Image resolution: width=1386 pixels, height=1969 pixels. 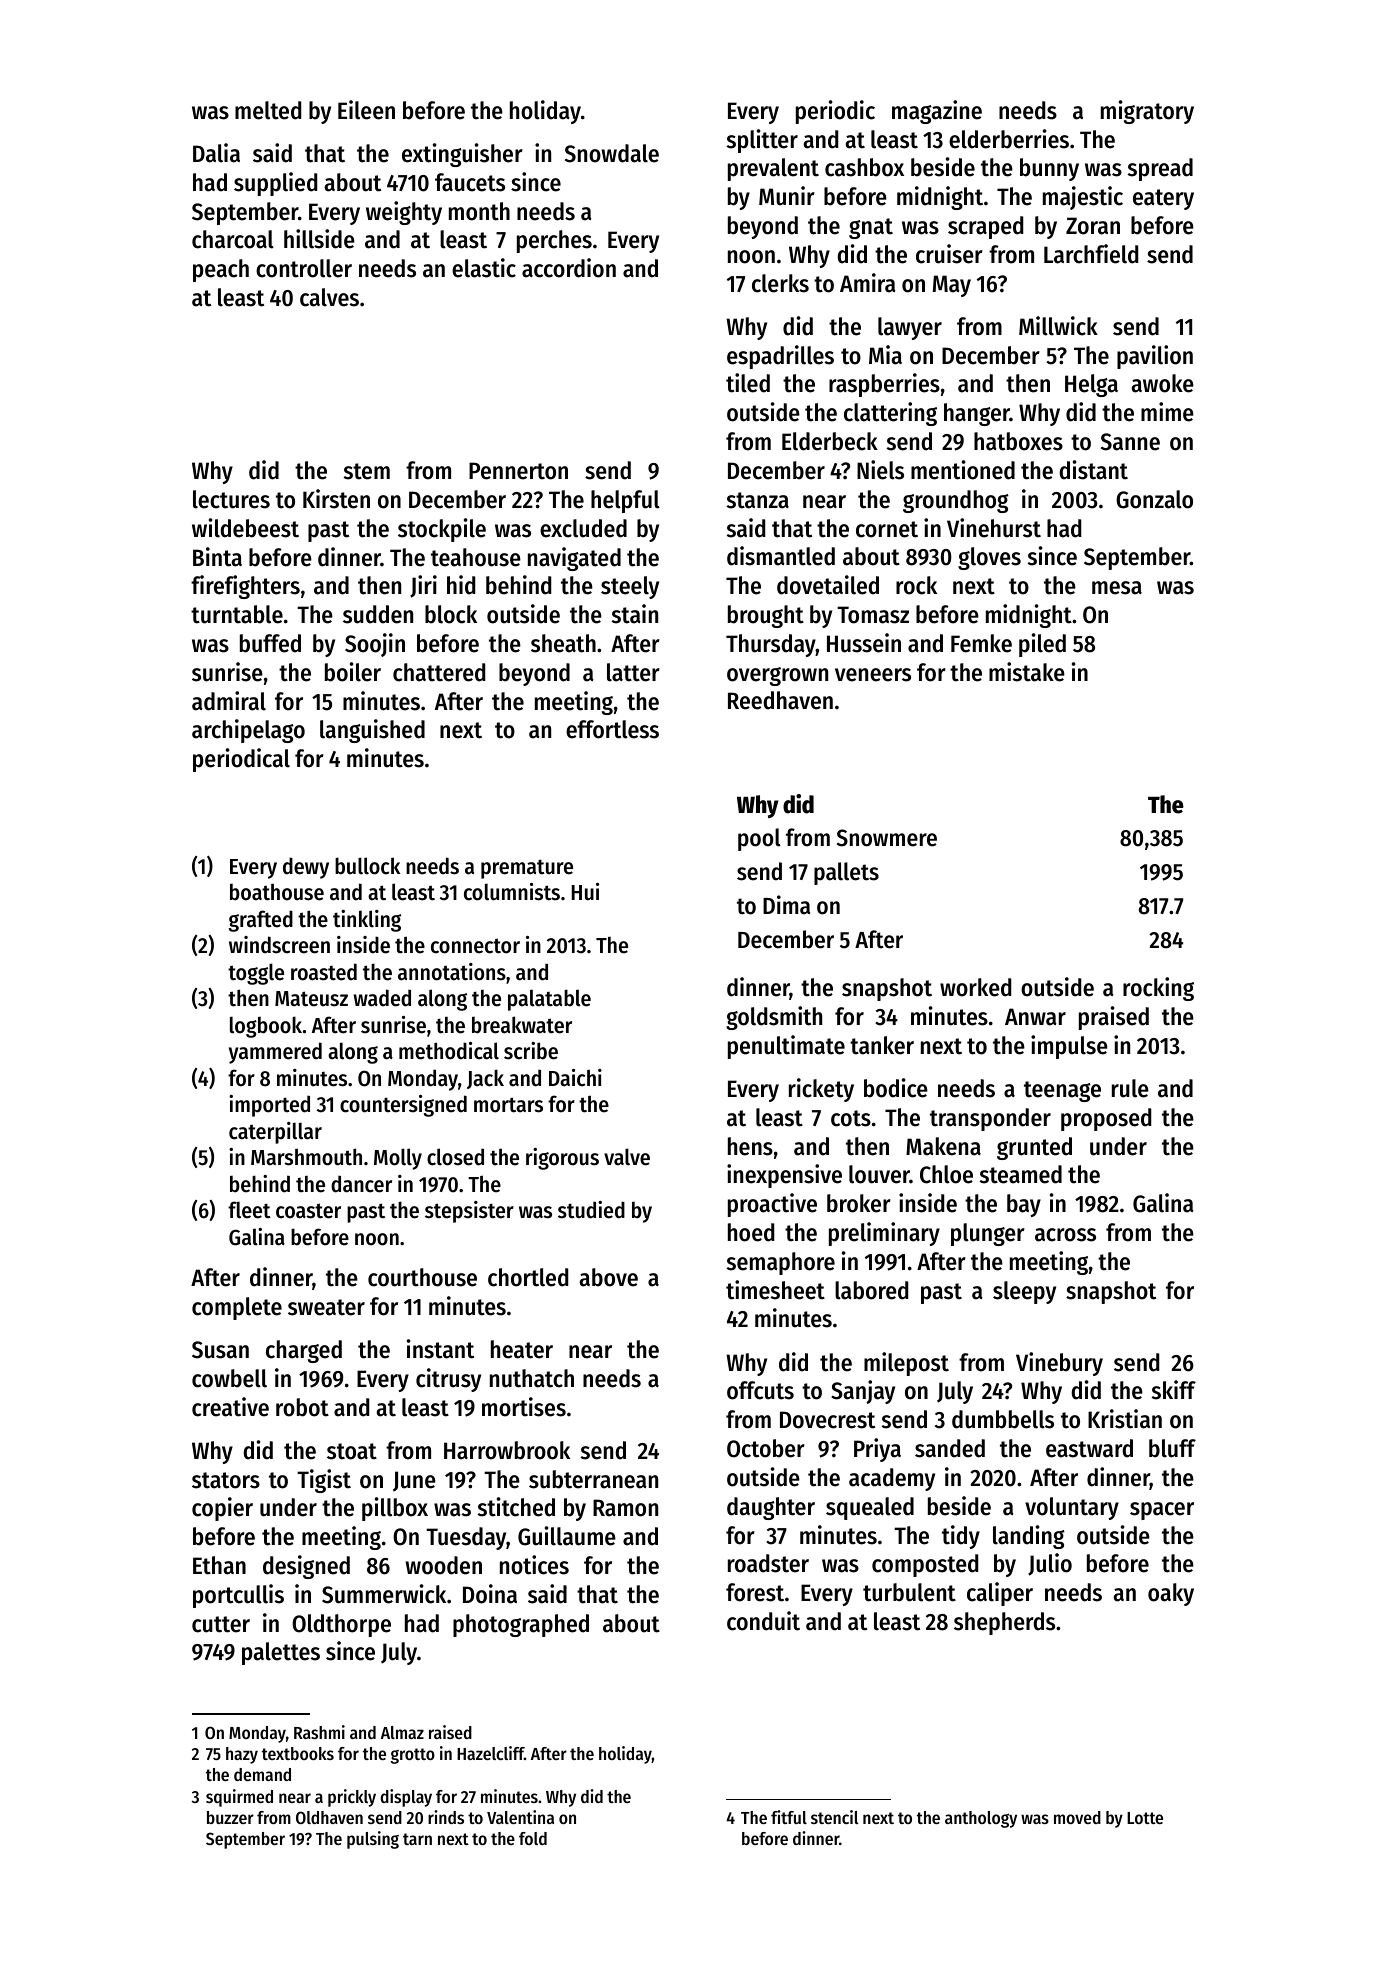 What do you see at coordinates (880, 470) in the screenshot?
I see `Niels` at bounding box center [880, 470].
